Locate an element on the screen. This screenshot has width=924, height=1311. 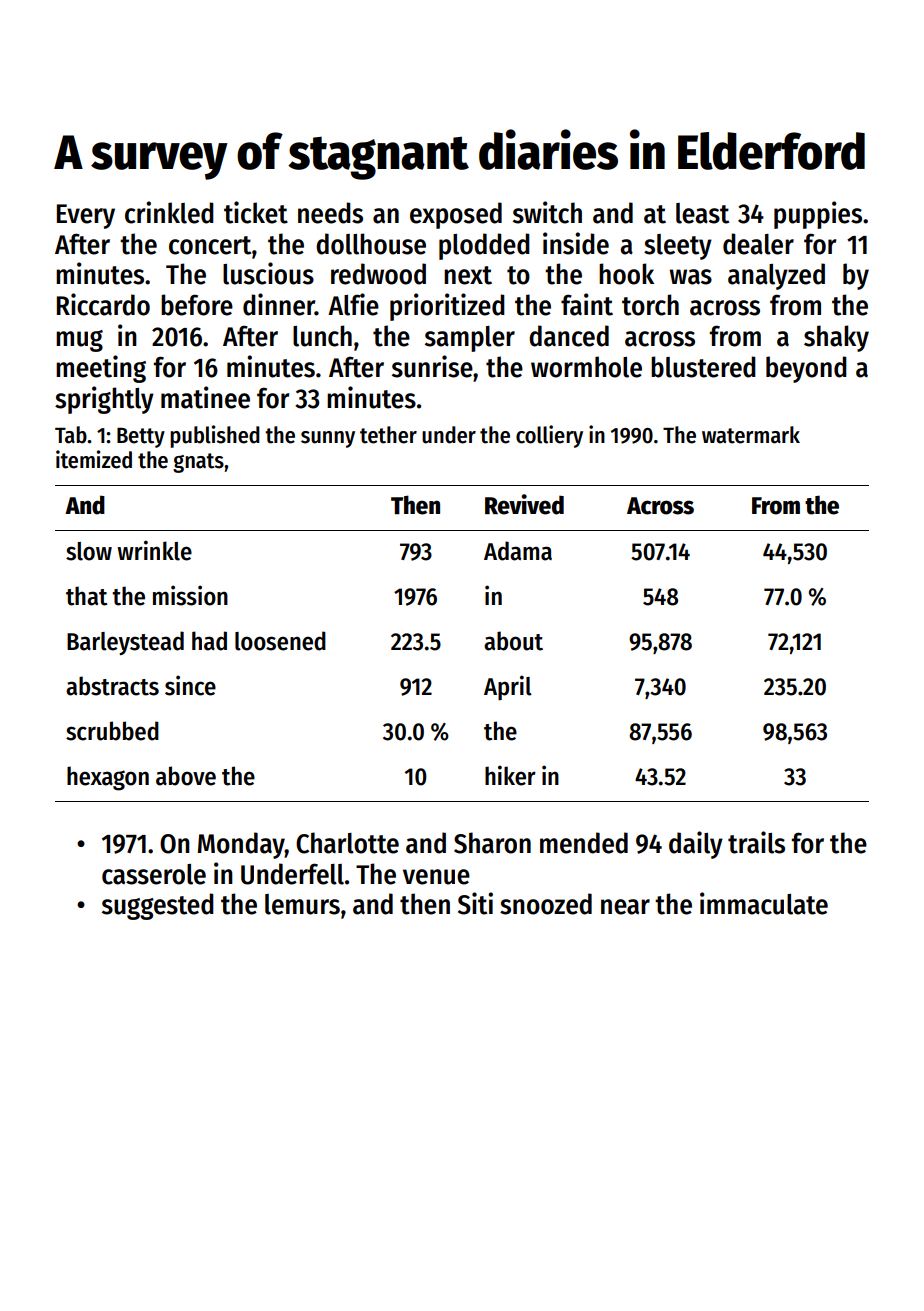
itemized is located at coordinates (94, 459).
